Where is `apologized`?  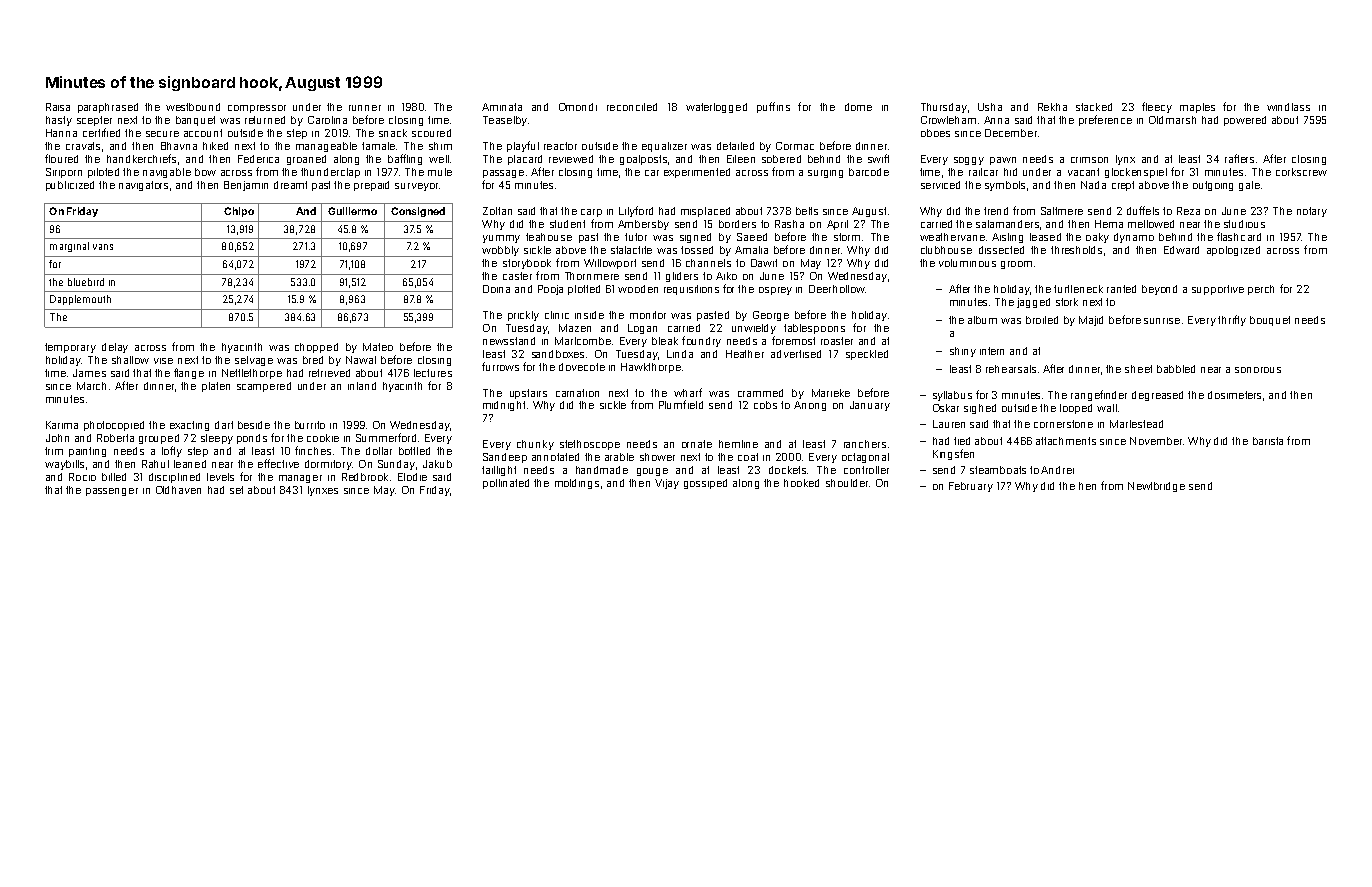
apologized is located at coordinates (1233, 251).
